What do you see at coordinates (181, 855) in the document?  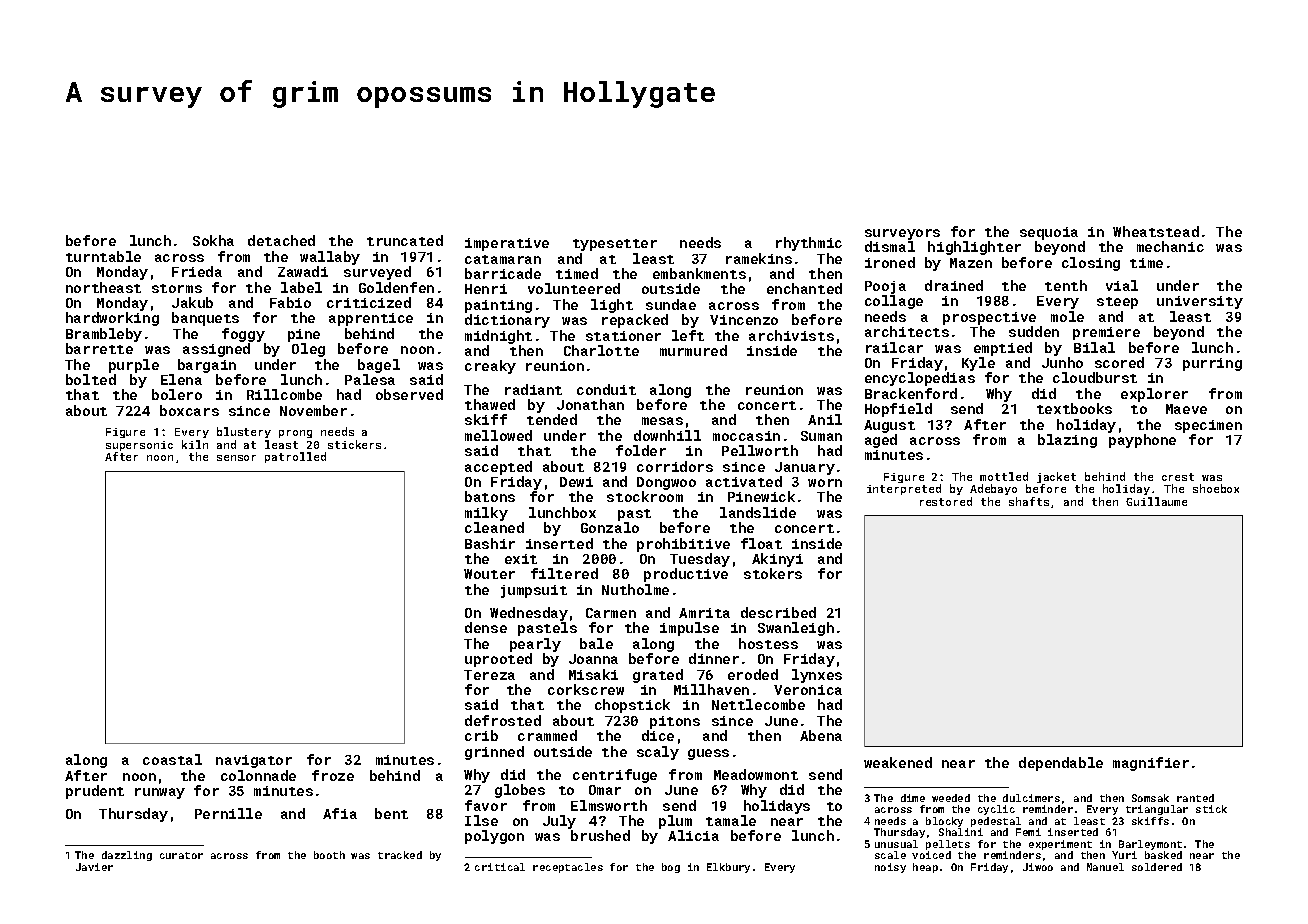 I see `curator` at bounding box center [181, 855].
